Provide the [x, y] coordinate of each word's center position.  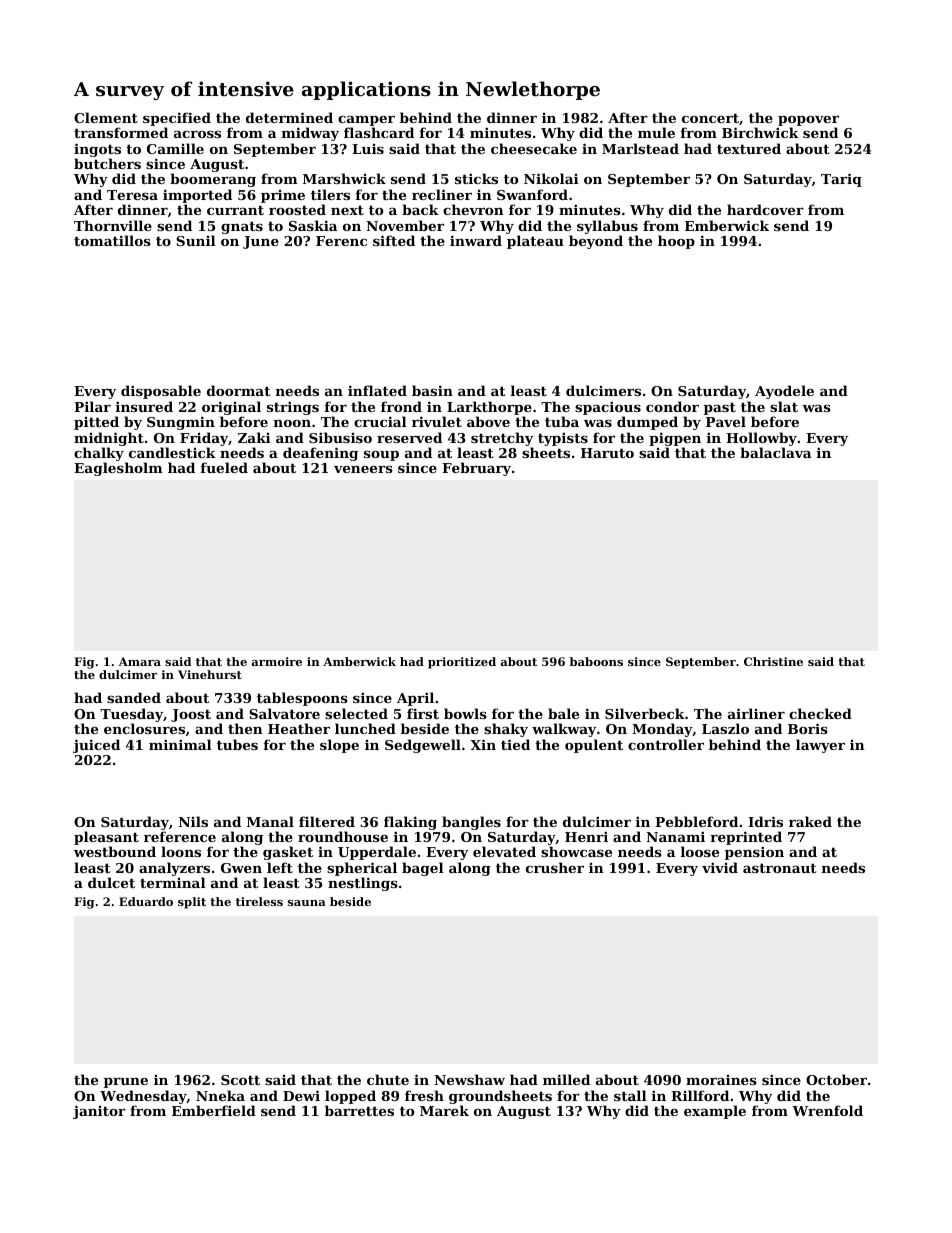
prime [283, 196]
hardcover [765, 209]
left [280, 867]
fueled [224, 467]
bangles [471, 823]
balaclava [775, 452]
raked [810, 821]
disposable [161, 392]
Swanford [532, 194]
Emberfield [214, 1110]
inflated [377, 390]
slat [784, 406]
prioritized [462, 663]
